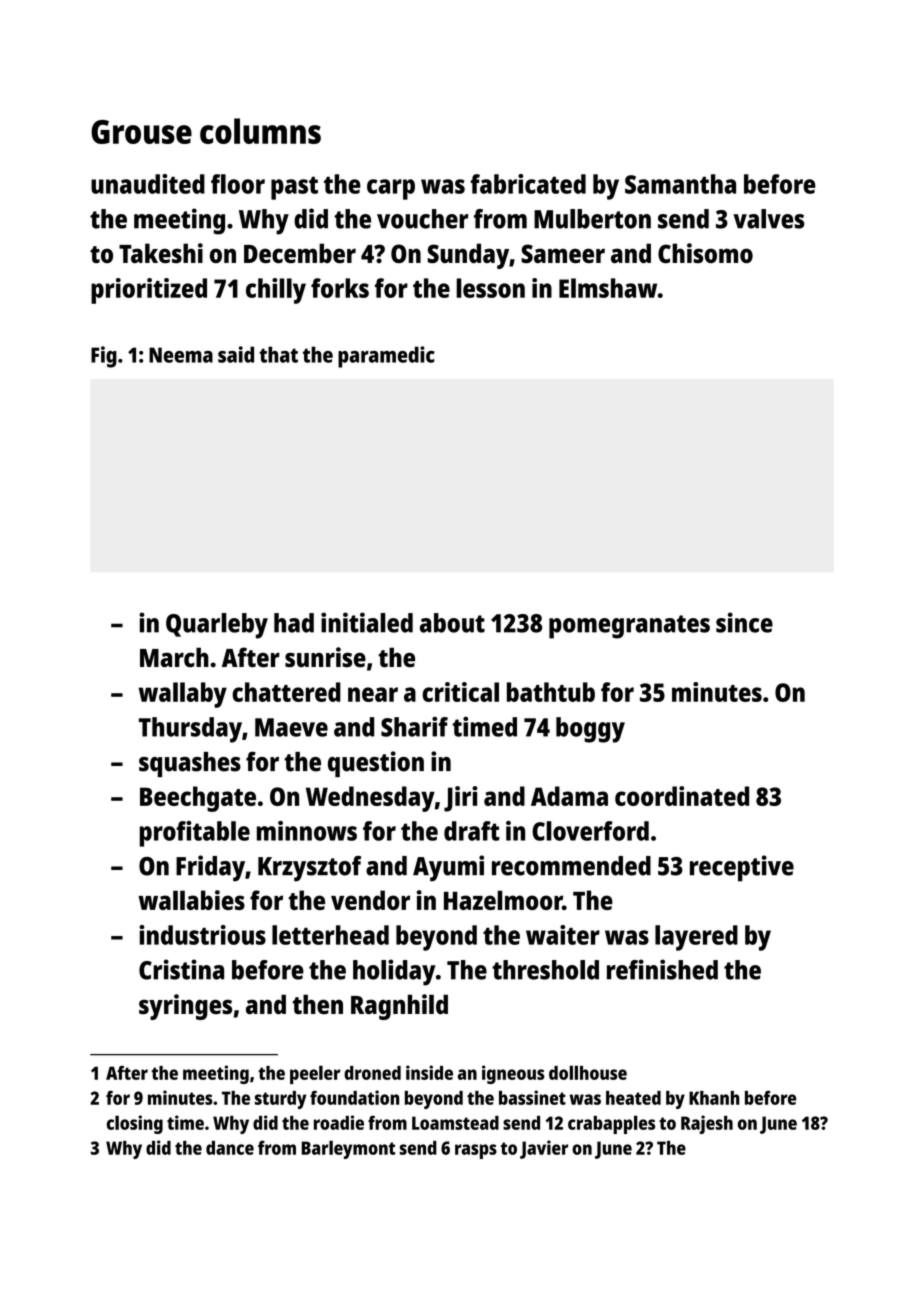 This image has height=1311, width=924. Describe the element at coordinates (174, 657) in the image. I see `March` at that location.
